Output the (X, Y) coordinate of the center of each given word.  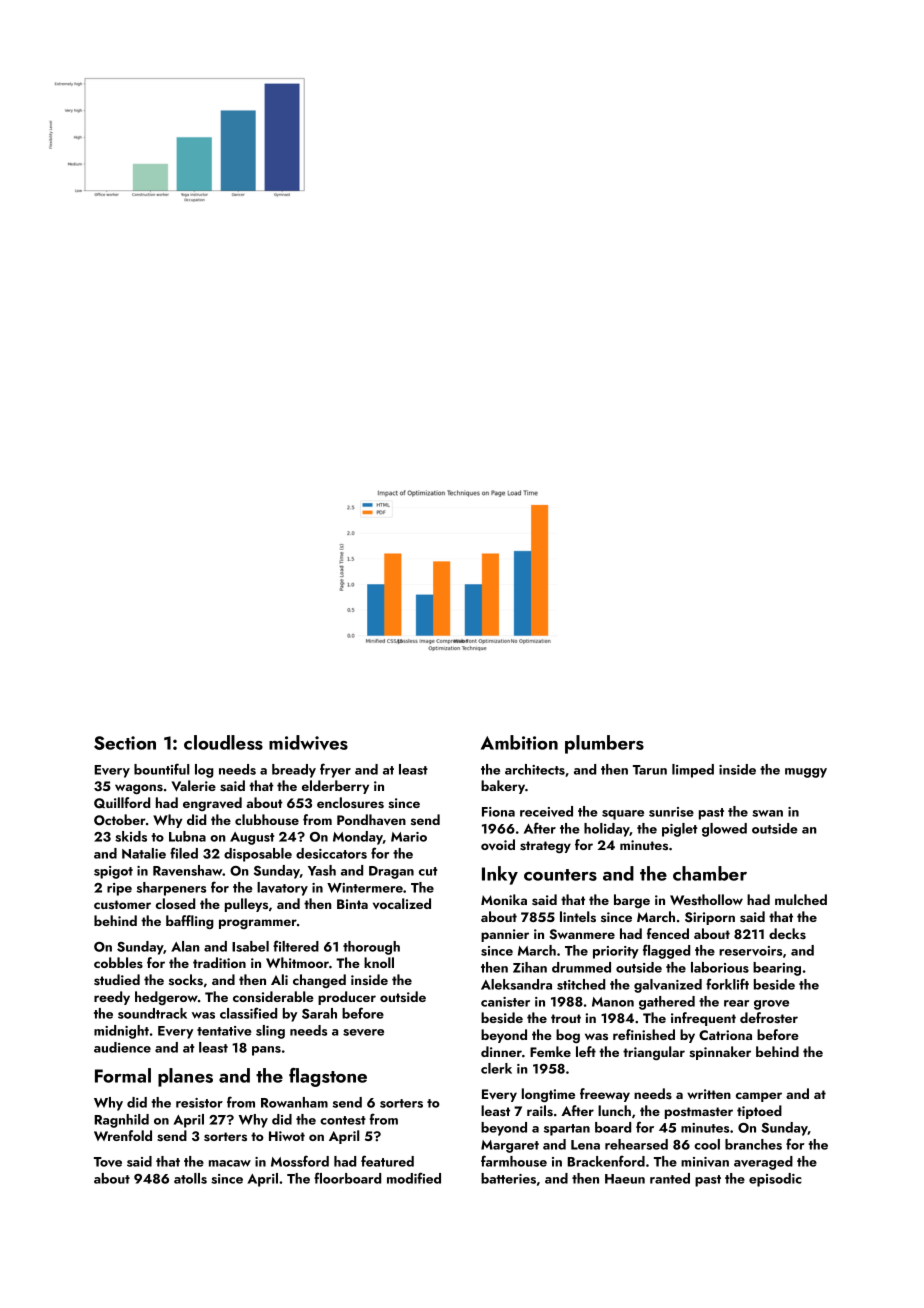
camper (759, 1097)
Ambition (519, 742)
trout (566, 1018)
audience (122, 1047)
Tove (108, 1162)
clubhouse (267, 819)
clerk (496, 1068)
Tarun (650, 770)
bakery (503, 787)
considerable (273, 996)
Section (125, 743)
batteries (508, 1178)
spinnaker (720, 1053)
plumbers (604, 744)
